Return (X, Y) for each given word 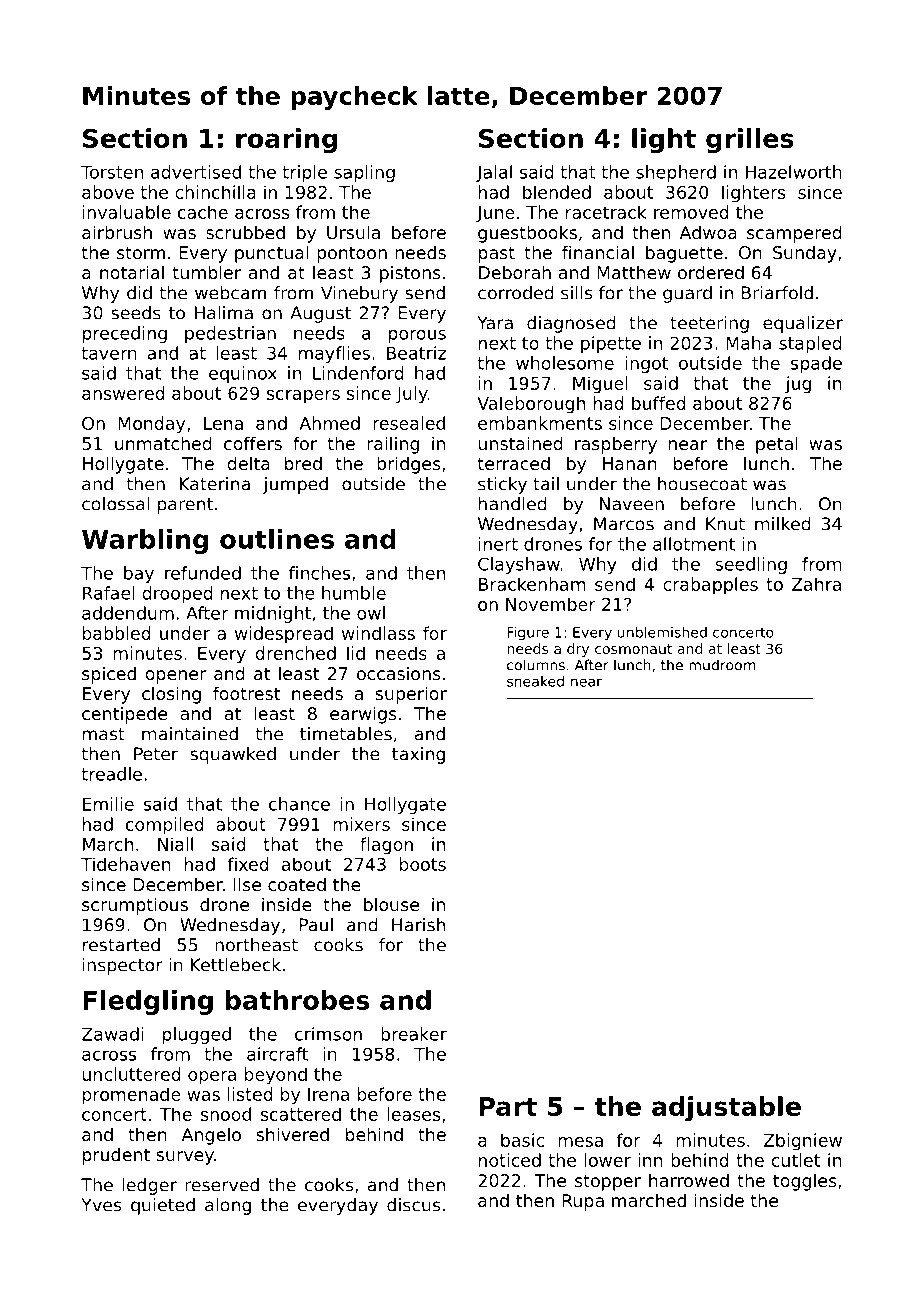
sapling (364, 173)
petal (777, 445)
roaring (286, 140)
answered (123, 393)
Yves (101, 1205)
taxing (418, 755)
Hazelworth (794, 172)
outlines (277, 539)
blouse (391, 904)
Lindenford (358, 373)
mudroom (722, 665)
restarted (121, 945)
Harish (418, 925)
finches (319, 573)
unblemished (662, 632)
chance (299, 804)
